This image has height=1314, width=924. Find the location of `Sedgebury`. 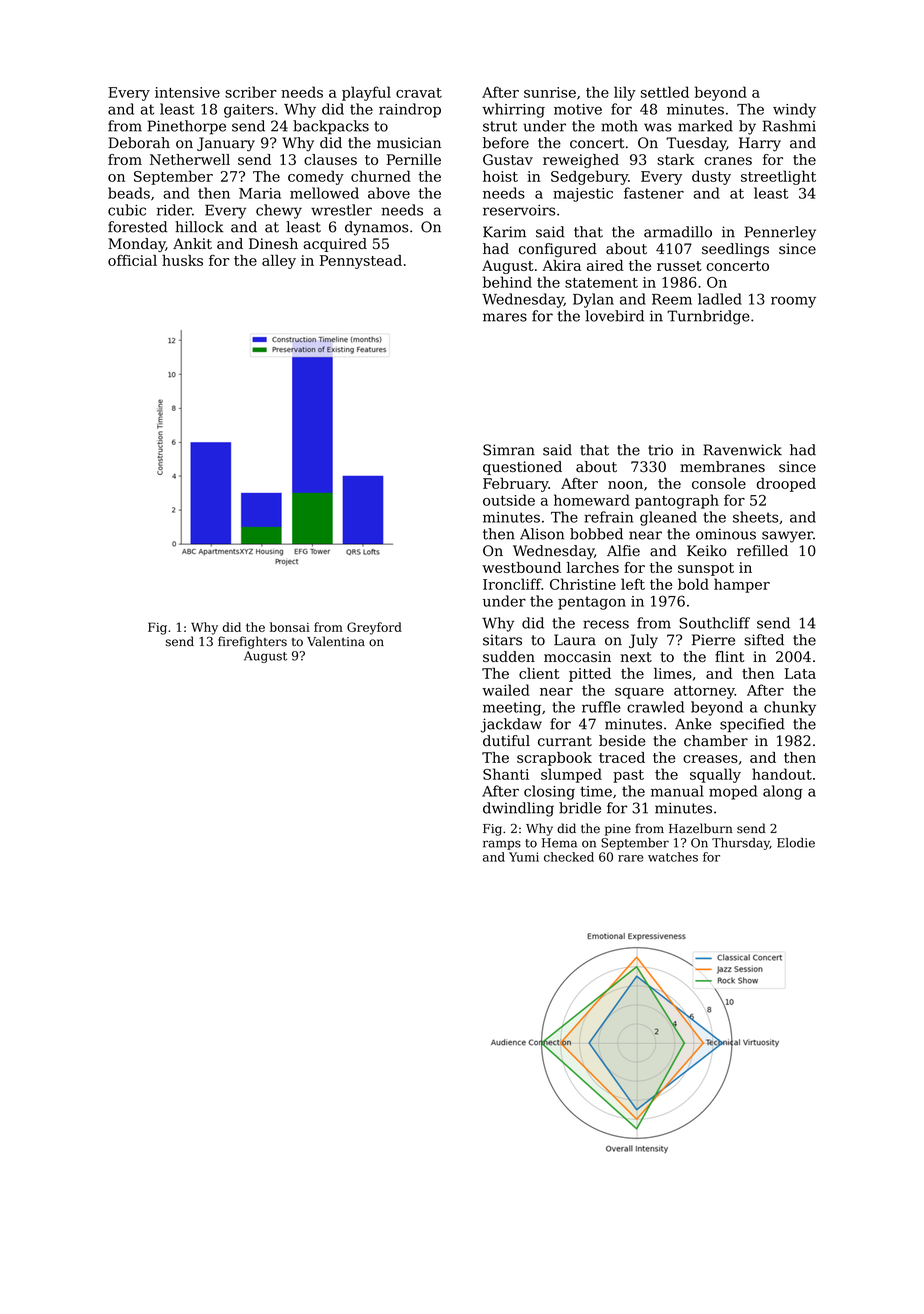

Sedgebury is located at coordinates (589, 177).
